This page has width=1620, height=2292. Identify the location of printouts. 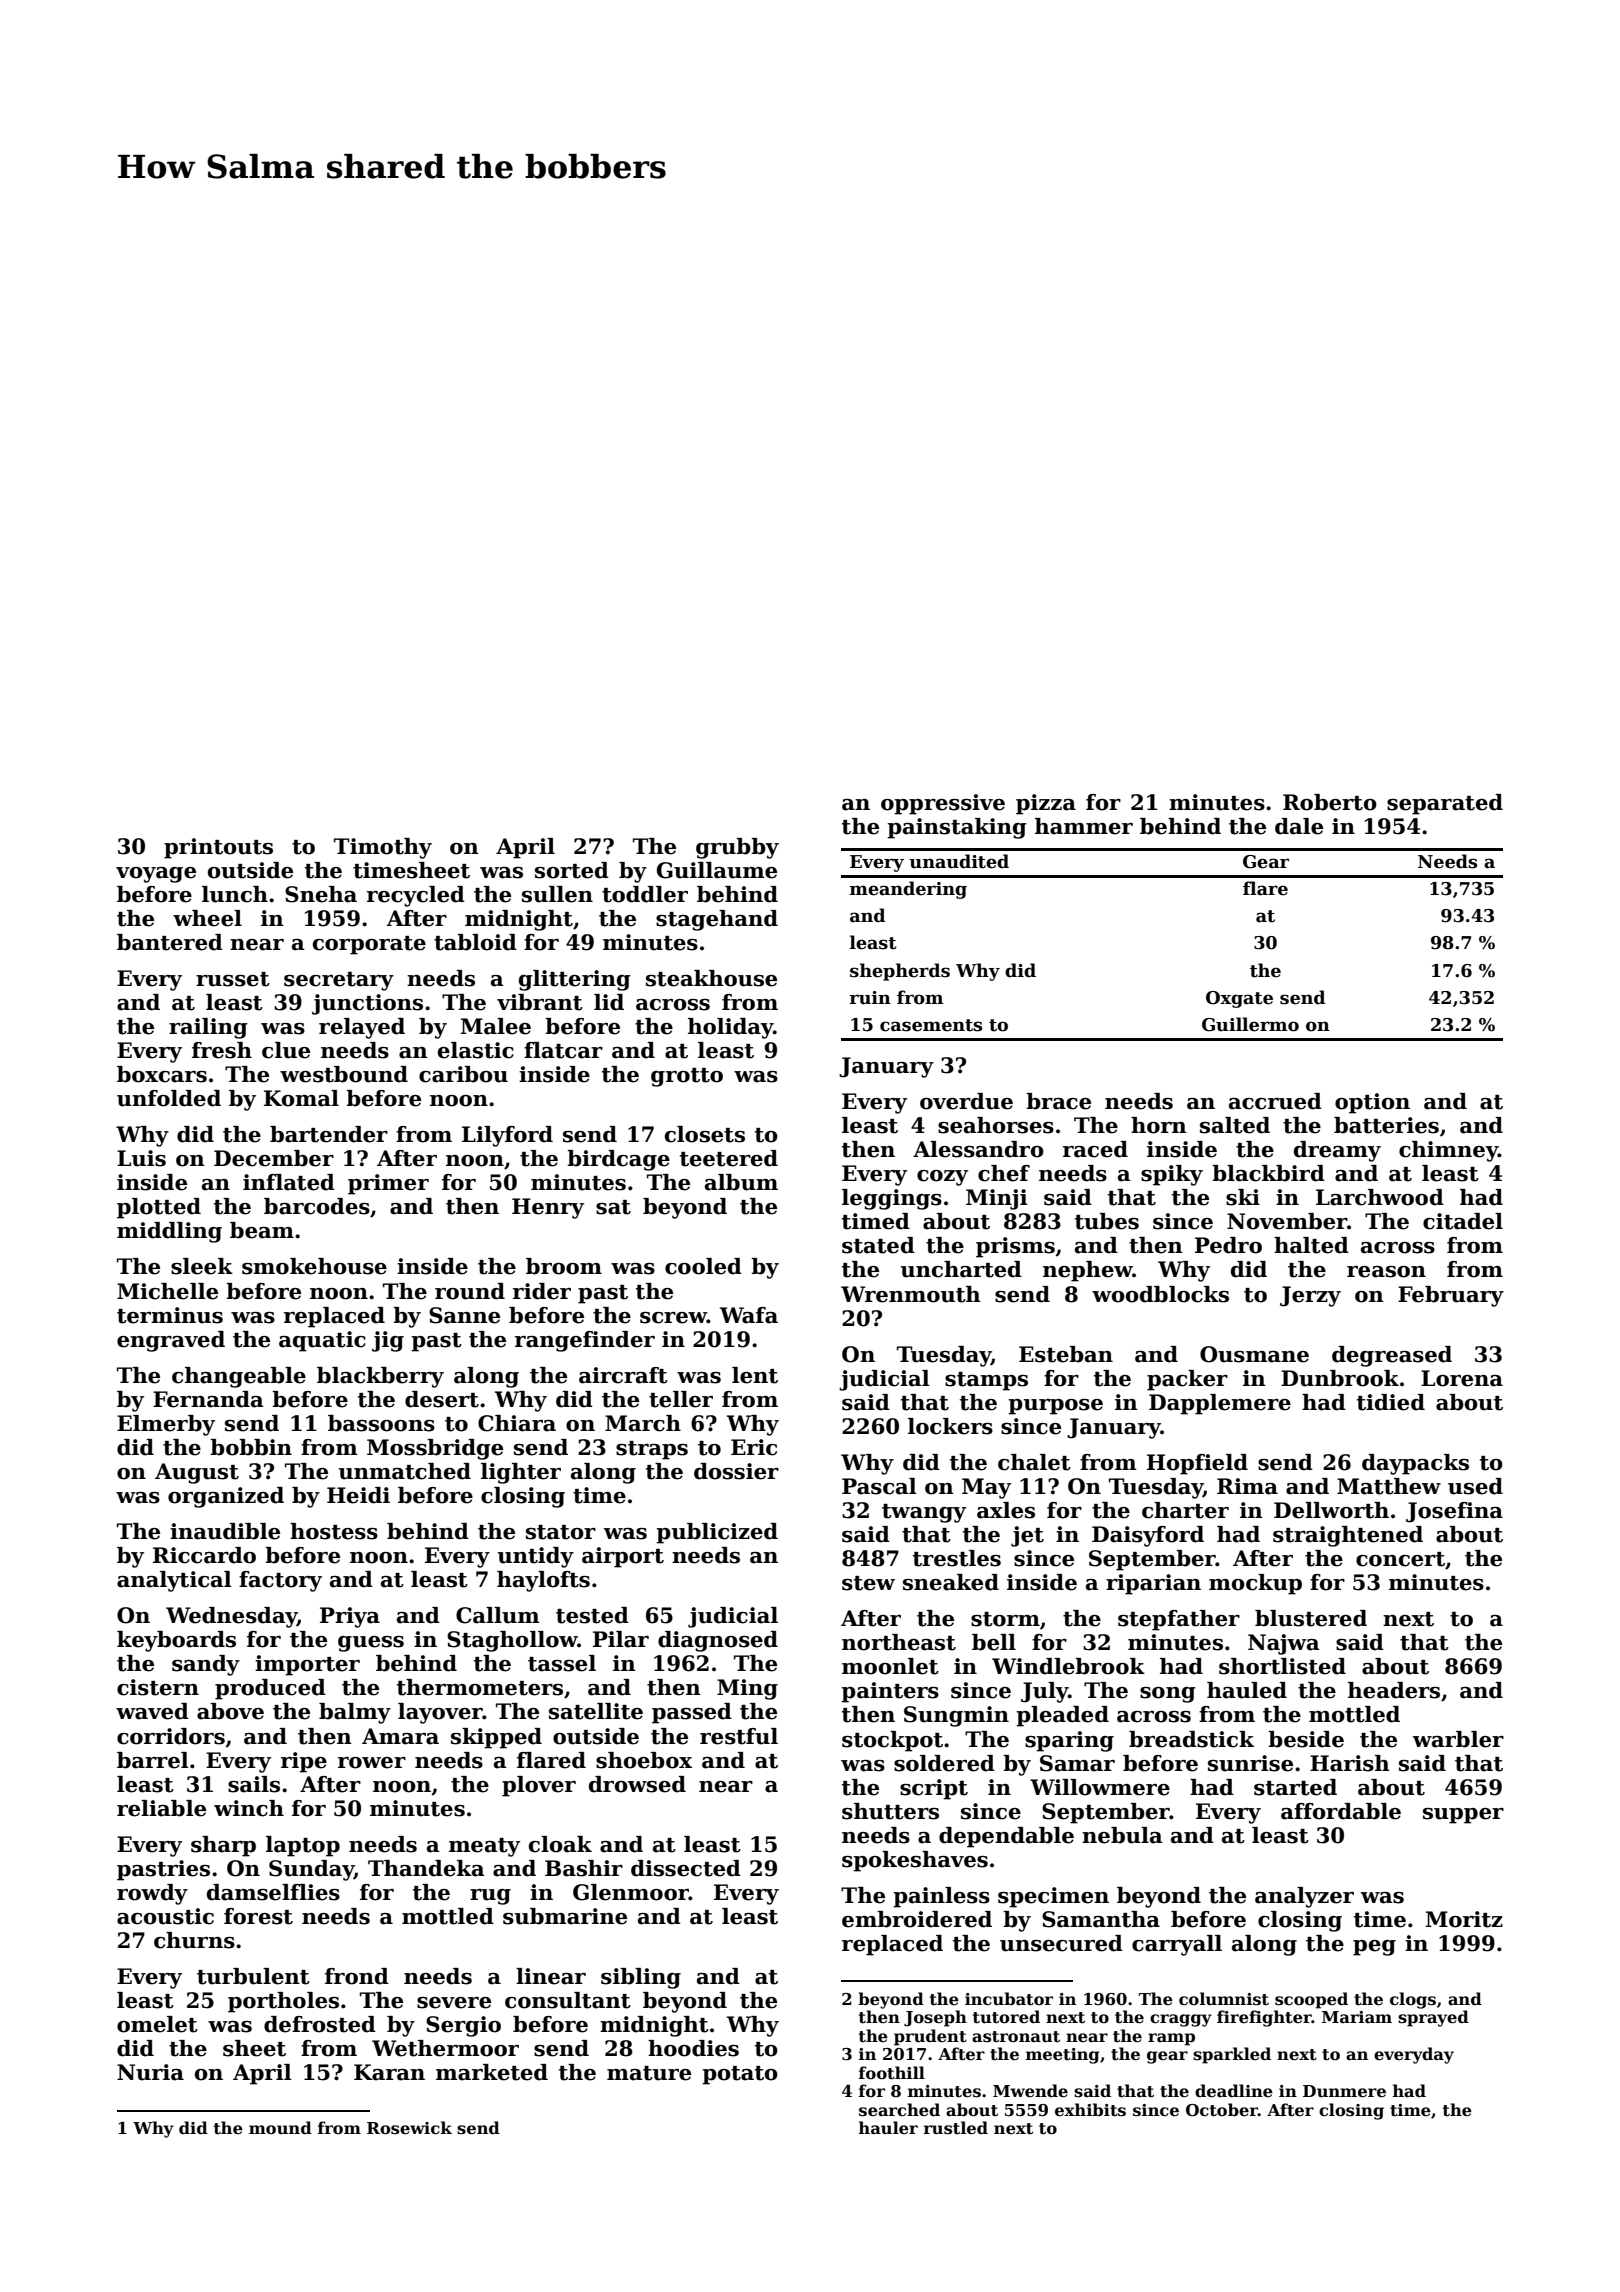
(218, 848).
